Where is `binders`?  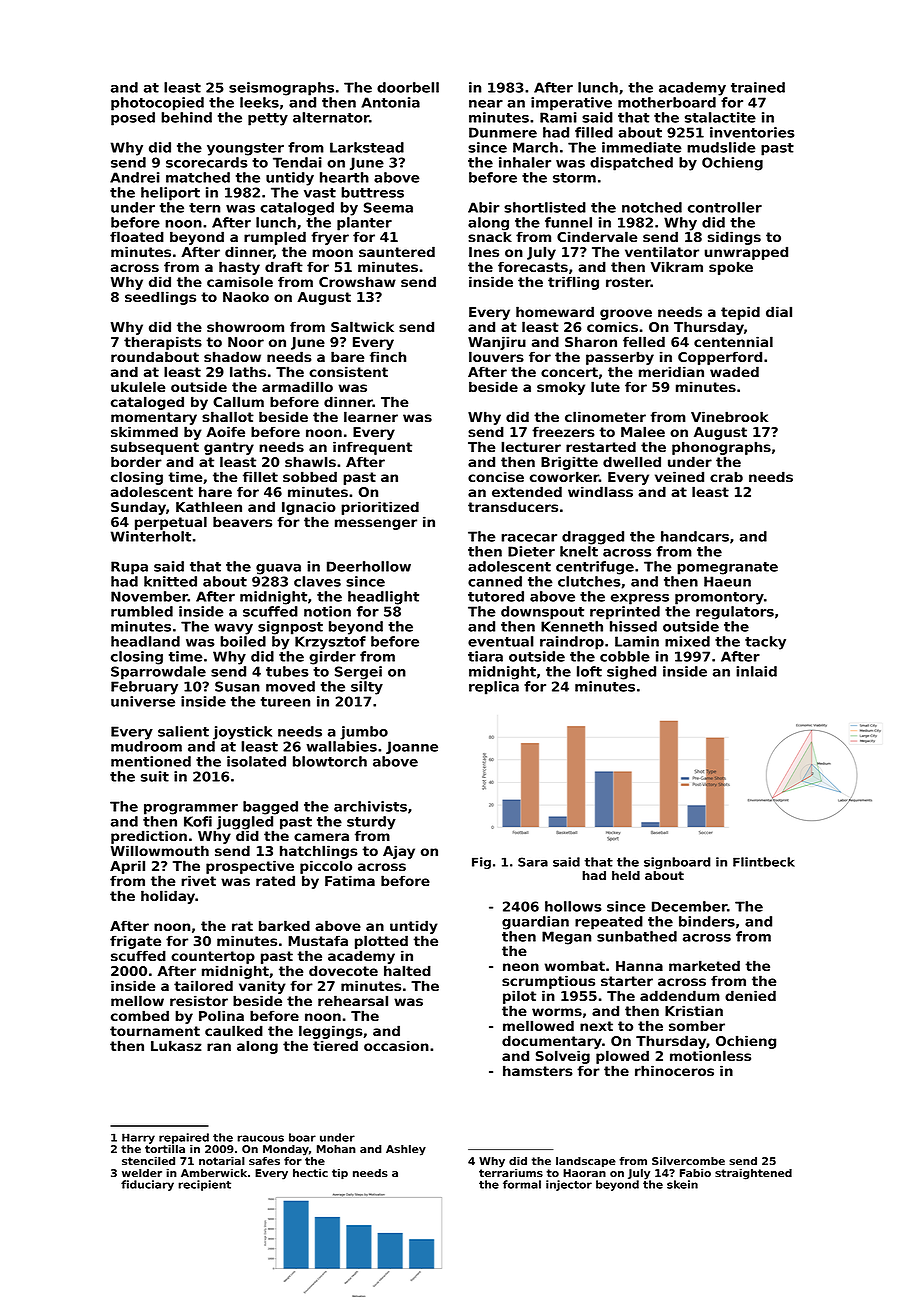 binders is located at coordinates (707, 921).
